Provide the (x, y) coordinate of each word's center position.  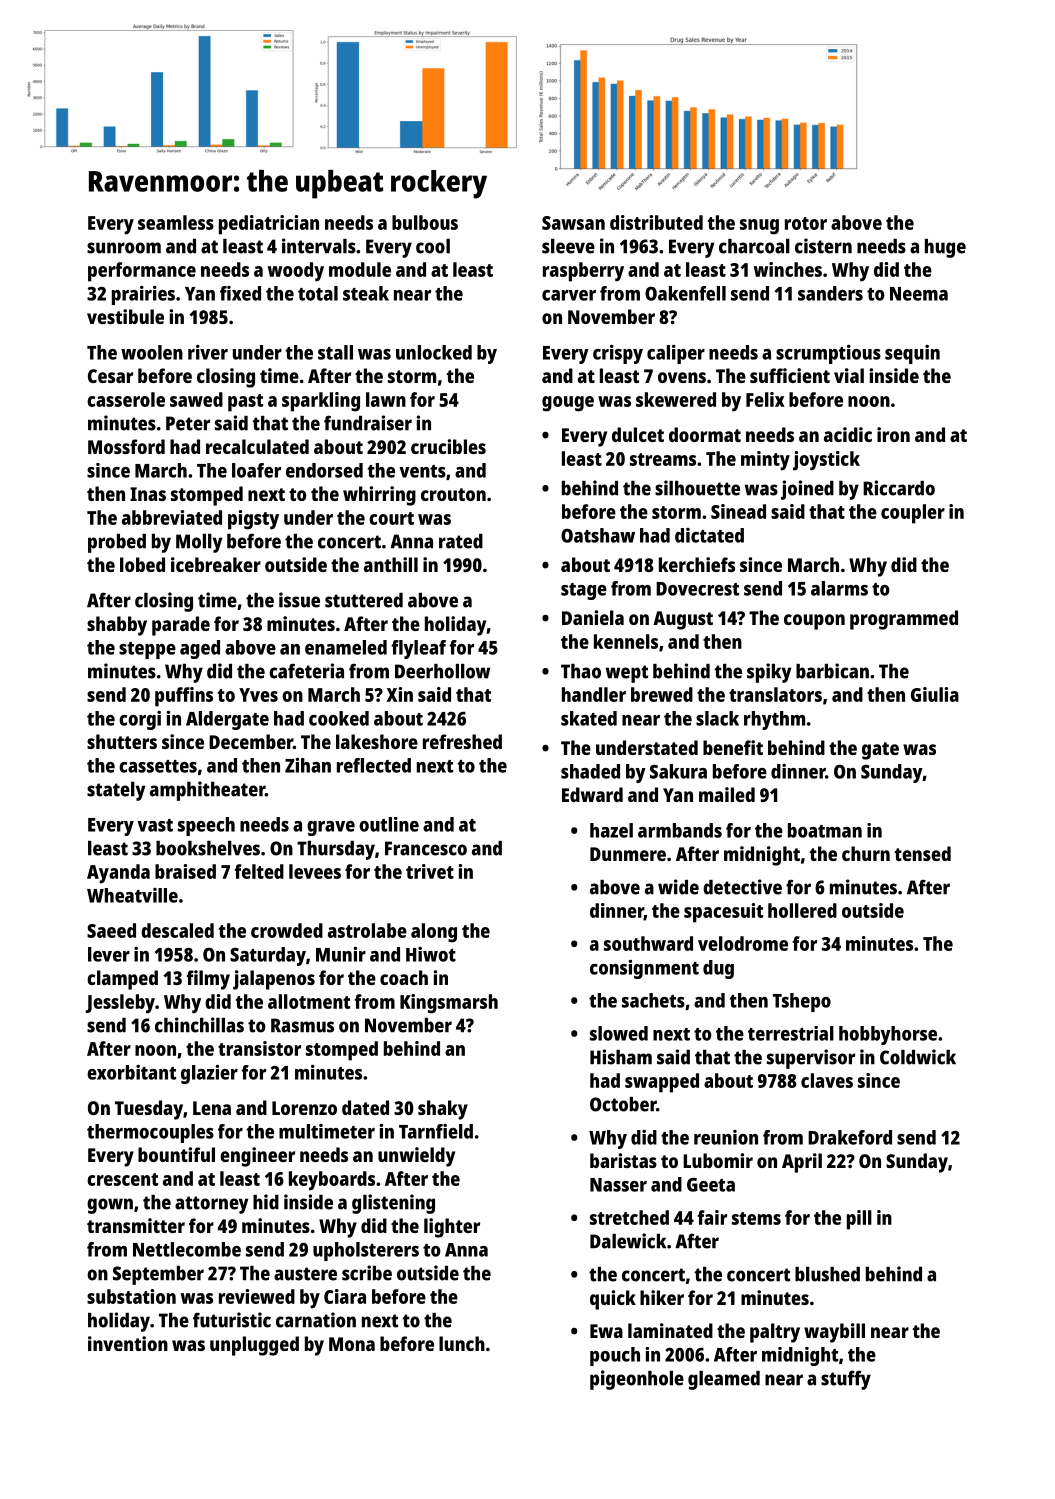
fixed (240, 293)
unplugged (254, 1346)
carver (569, 295)
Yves (258, 695)
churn (866, 853)
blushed (827, 1274)
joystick (826, 461)
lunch (462, 1343)
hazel (611, 830)
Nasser (618, 1185)
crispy (618, 354)
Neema (919, 294)
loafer (256, 470)
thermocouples (150, 1133)
